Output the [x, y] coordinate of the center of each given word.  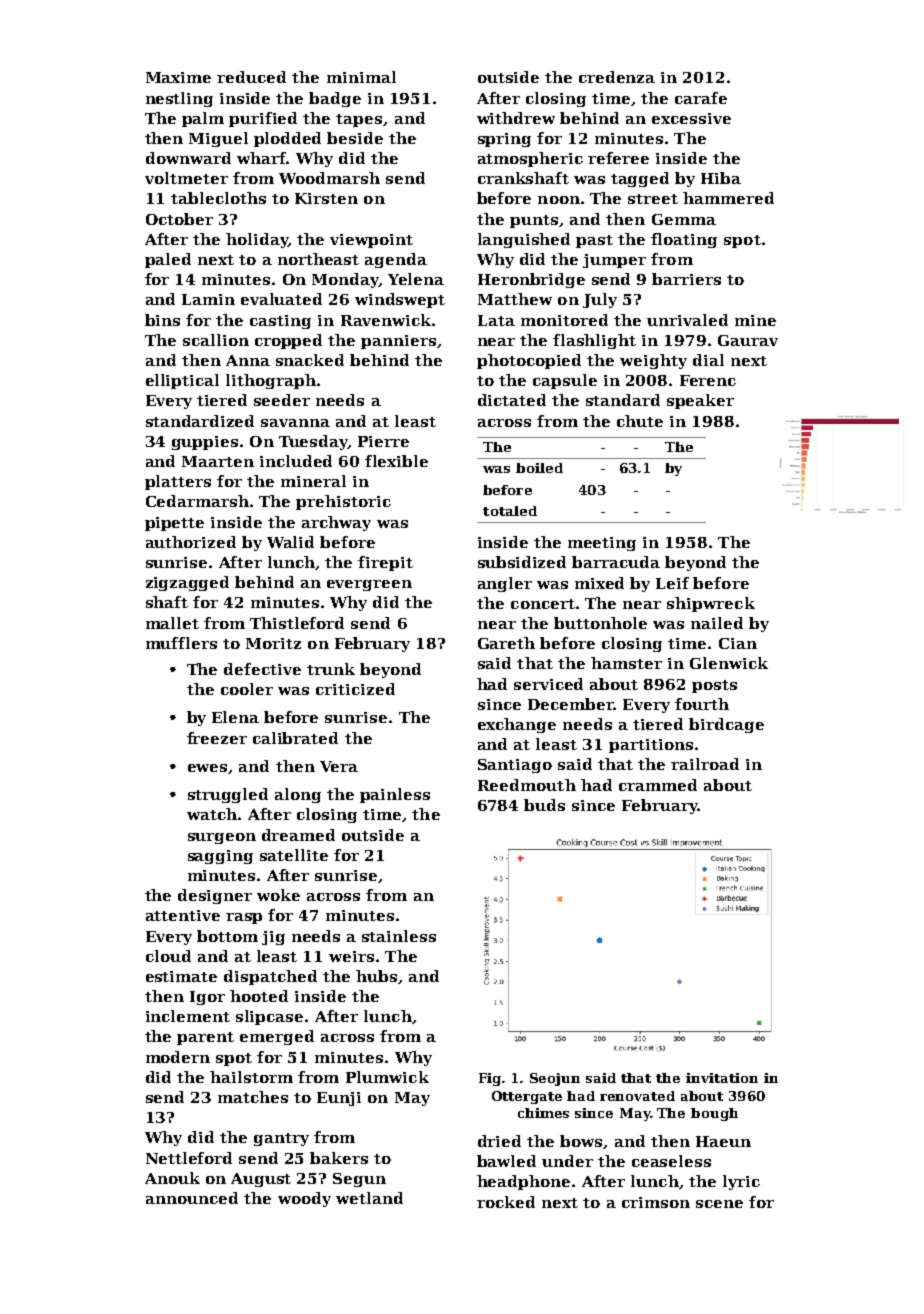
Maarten [218, 461]
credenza [617, 77]
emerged [277, 1037]
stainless [399, 936]
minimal [361, 77]
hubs [376, 976]
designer [215, 896]
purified [263, 119]
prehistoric [343, 502]
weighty [653, 361]
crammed [658, 785]
